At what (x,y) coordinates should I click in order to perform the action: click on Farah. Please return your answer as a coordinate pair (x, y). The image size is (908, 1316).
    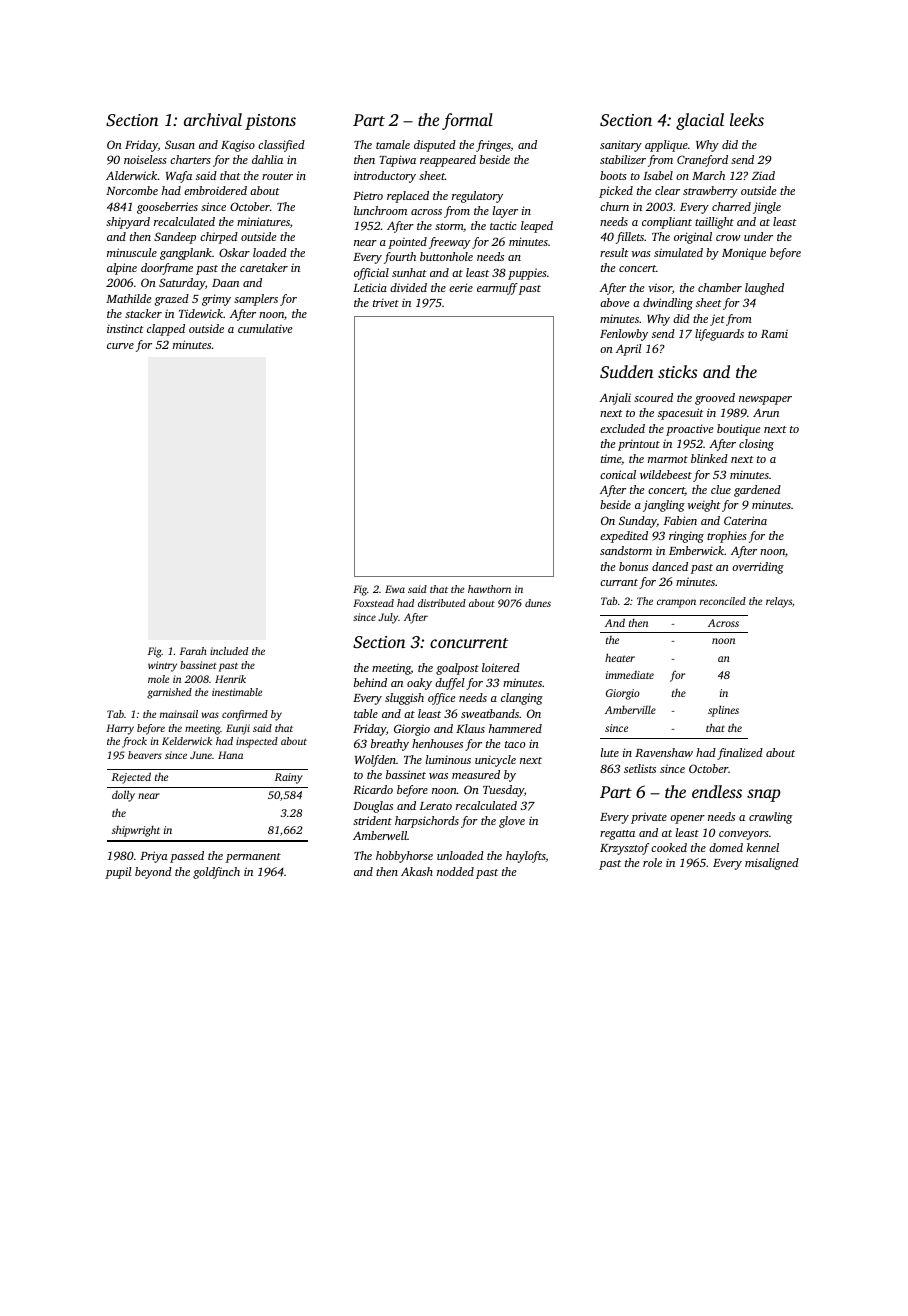
    Looking at the image, I should click on (193, 651).
